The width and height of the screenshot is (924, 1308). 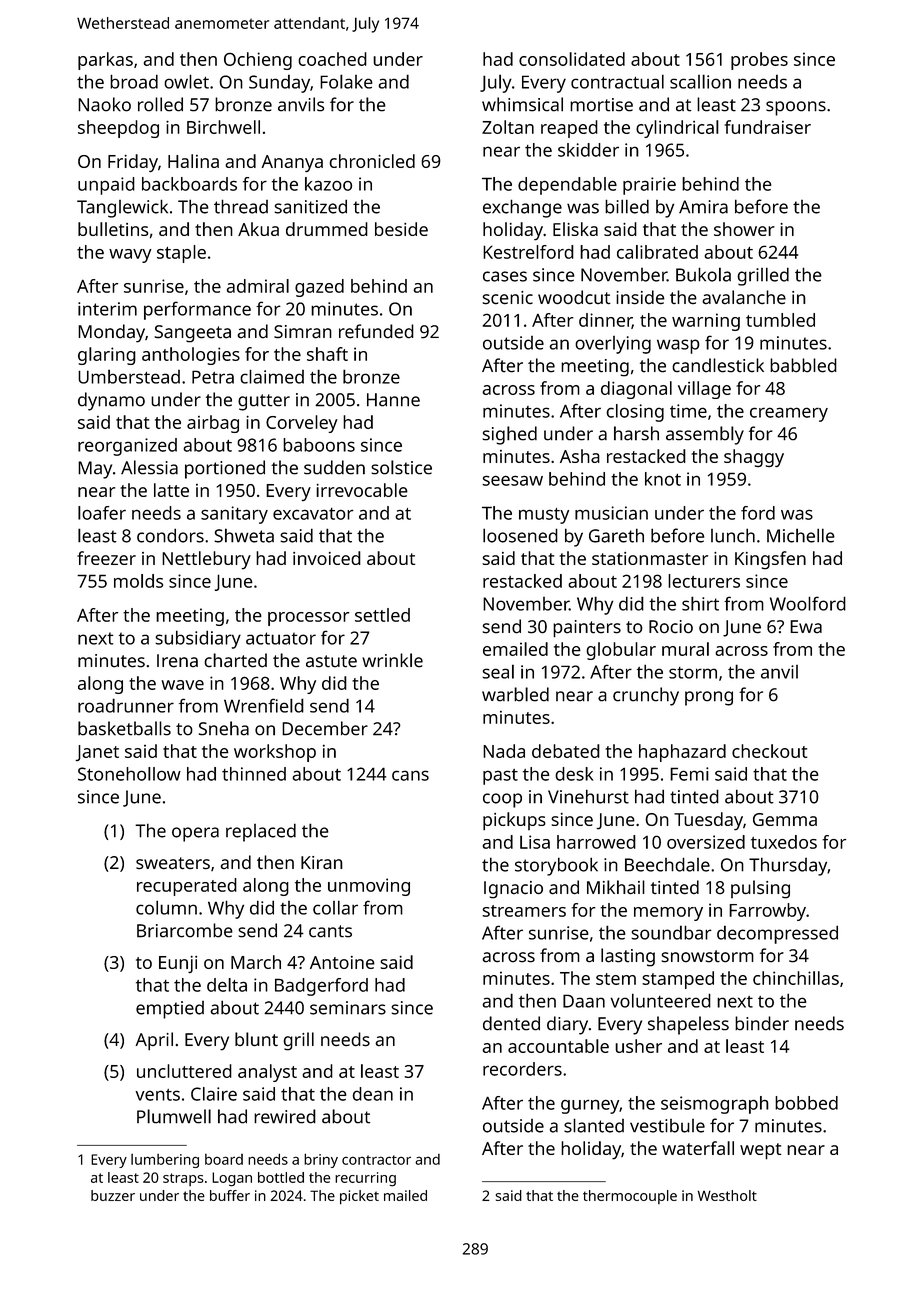 I want to click on Ochieng, so click(x=258, y=61).
